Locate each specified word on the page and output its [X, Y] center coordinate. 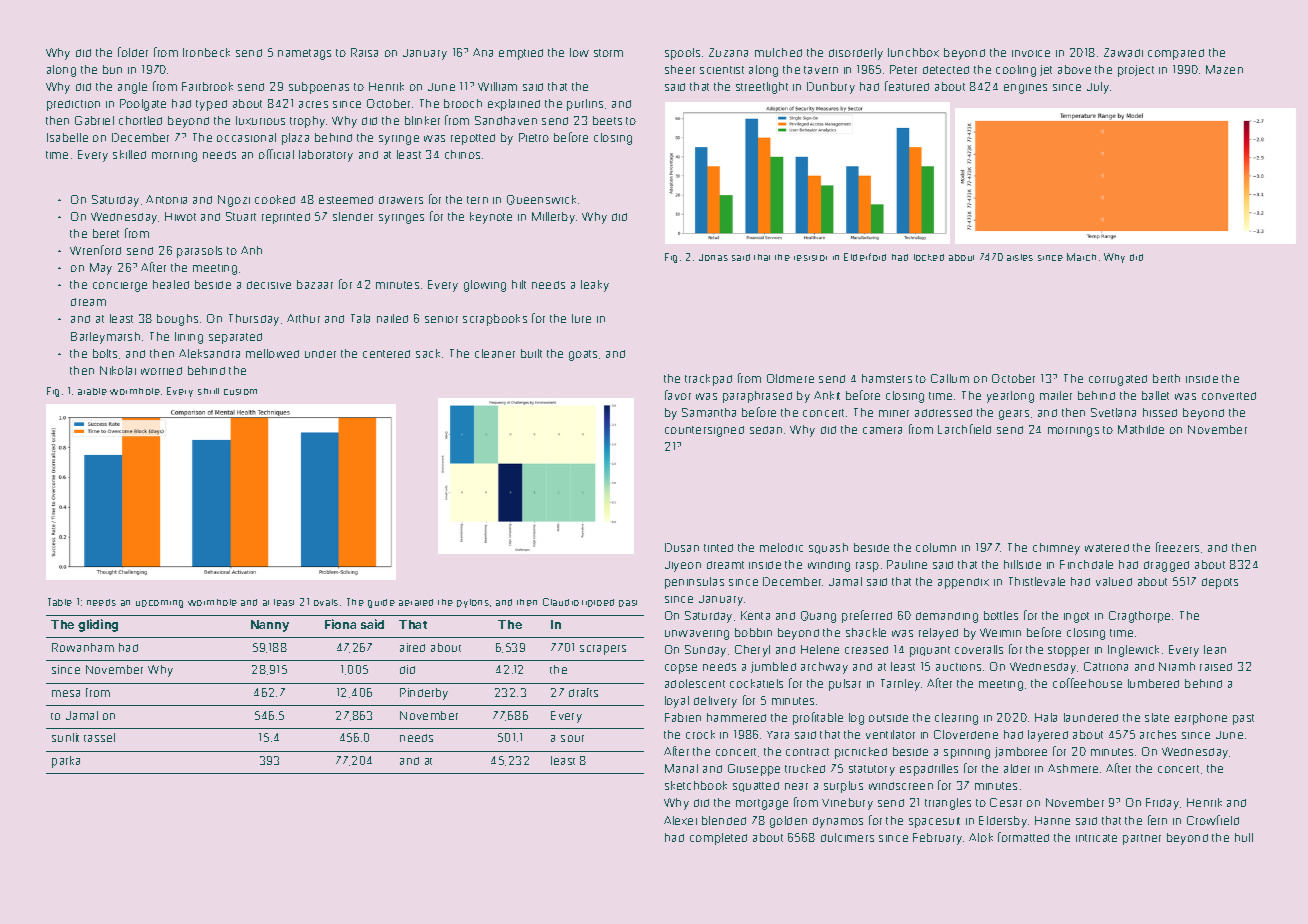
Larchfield [964, 429]
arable [92, 391]
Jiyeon [683, 566]
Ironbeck [206, 52]
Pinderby [424, 694]
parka [66, 762]
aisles [1020, 257]
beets [607, 120]
